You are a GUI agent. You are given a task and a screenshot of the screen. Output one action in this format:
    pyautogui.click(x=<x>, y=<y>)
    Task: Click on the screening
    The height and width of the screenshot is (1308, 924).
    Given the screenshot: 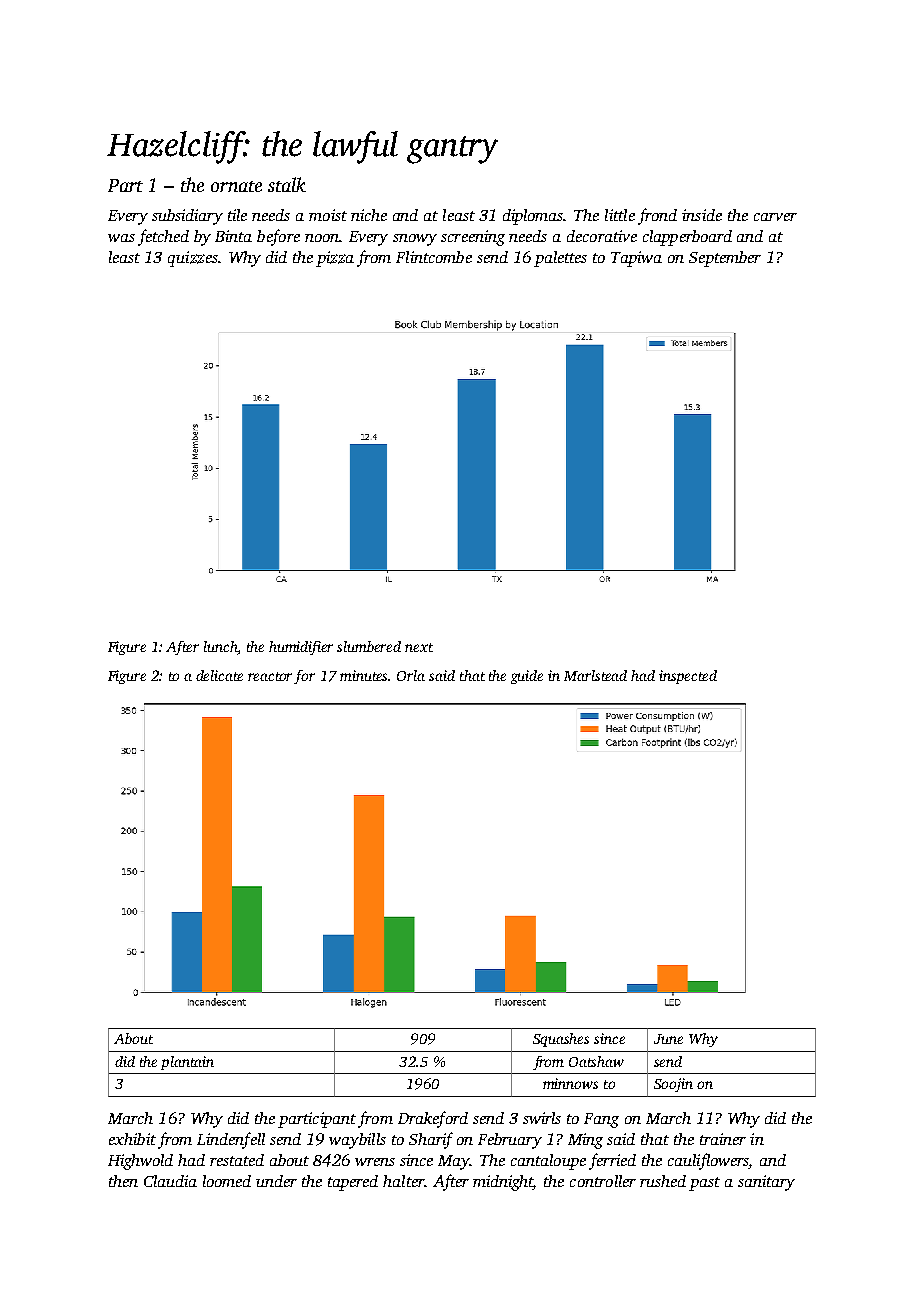 What is the action you would take?
    pyautogui.click(x=473, y=238)
